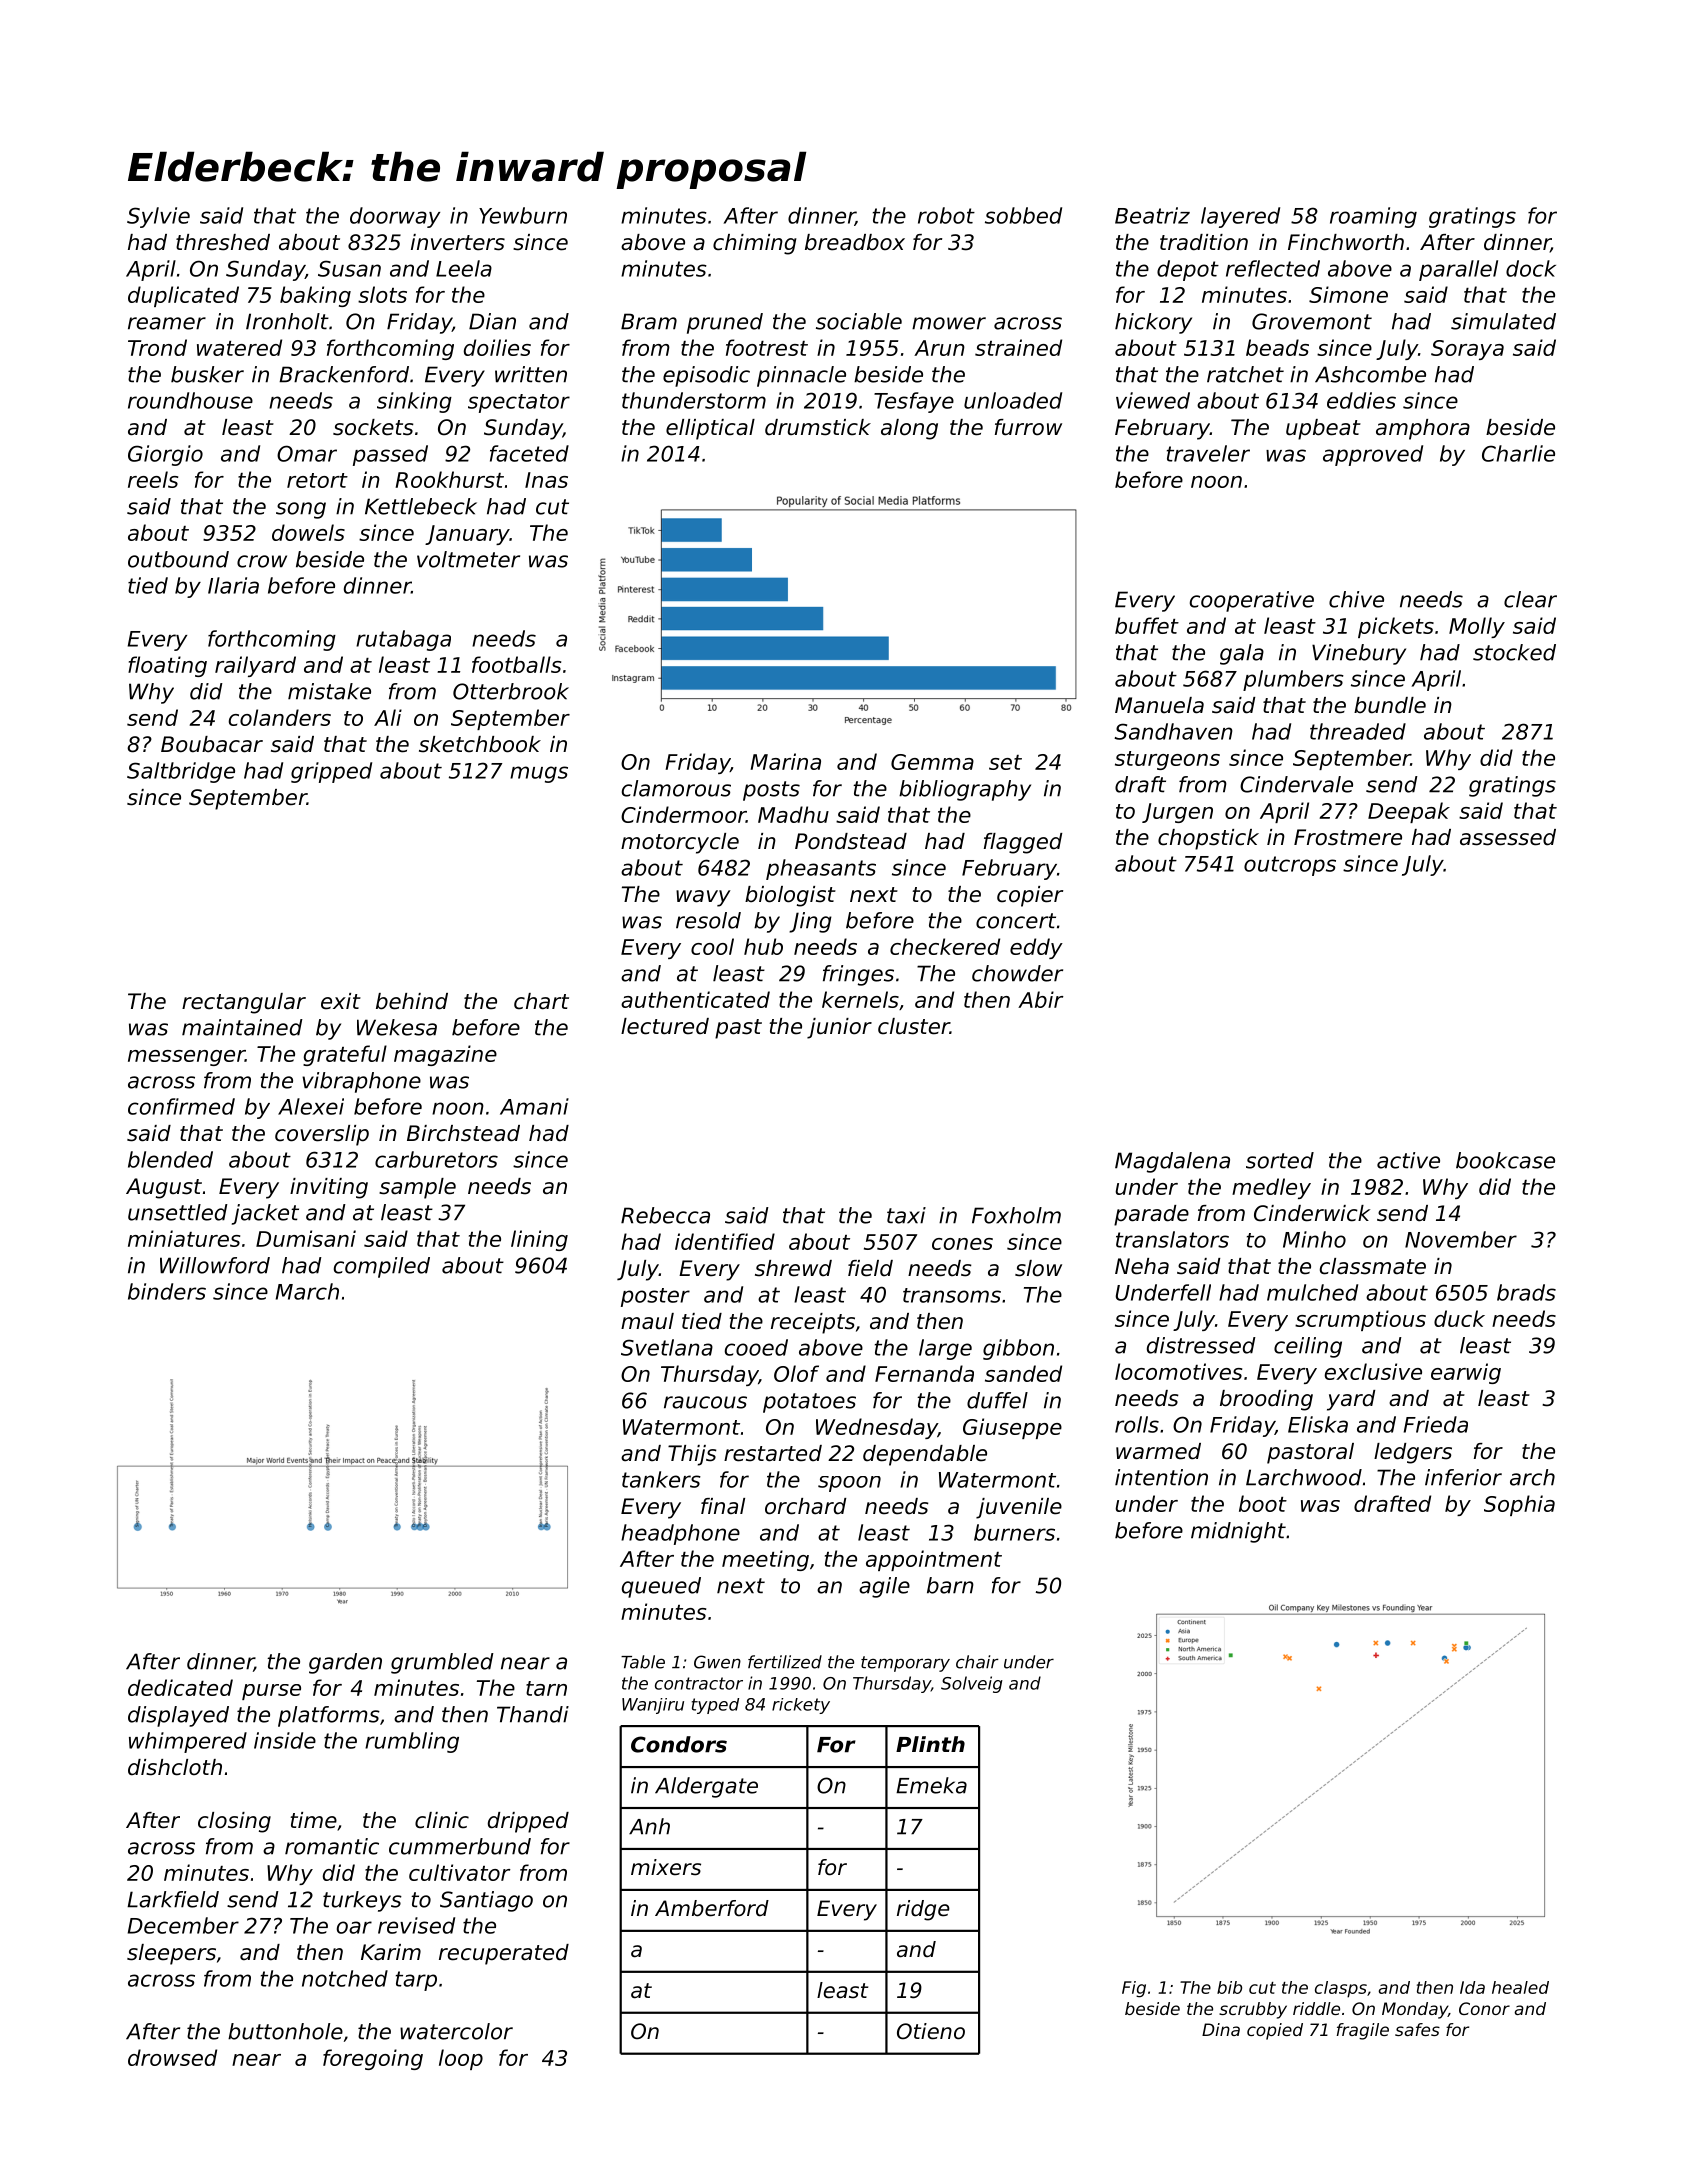  I want to click on roaming, so click(1373, 217).
